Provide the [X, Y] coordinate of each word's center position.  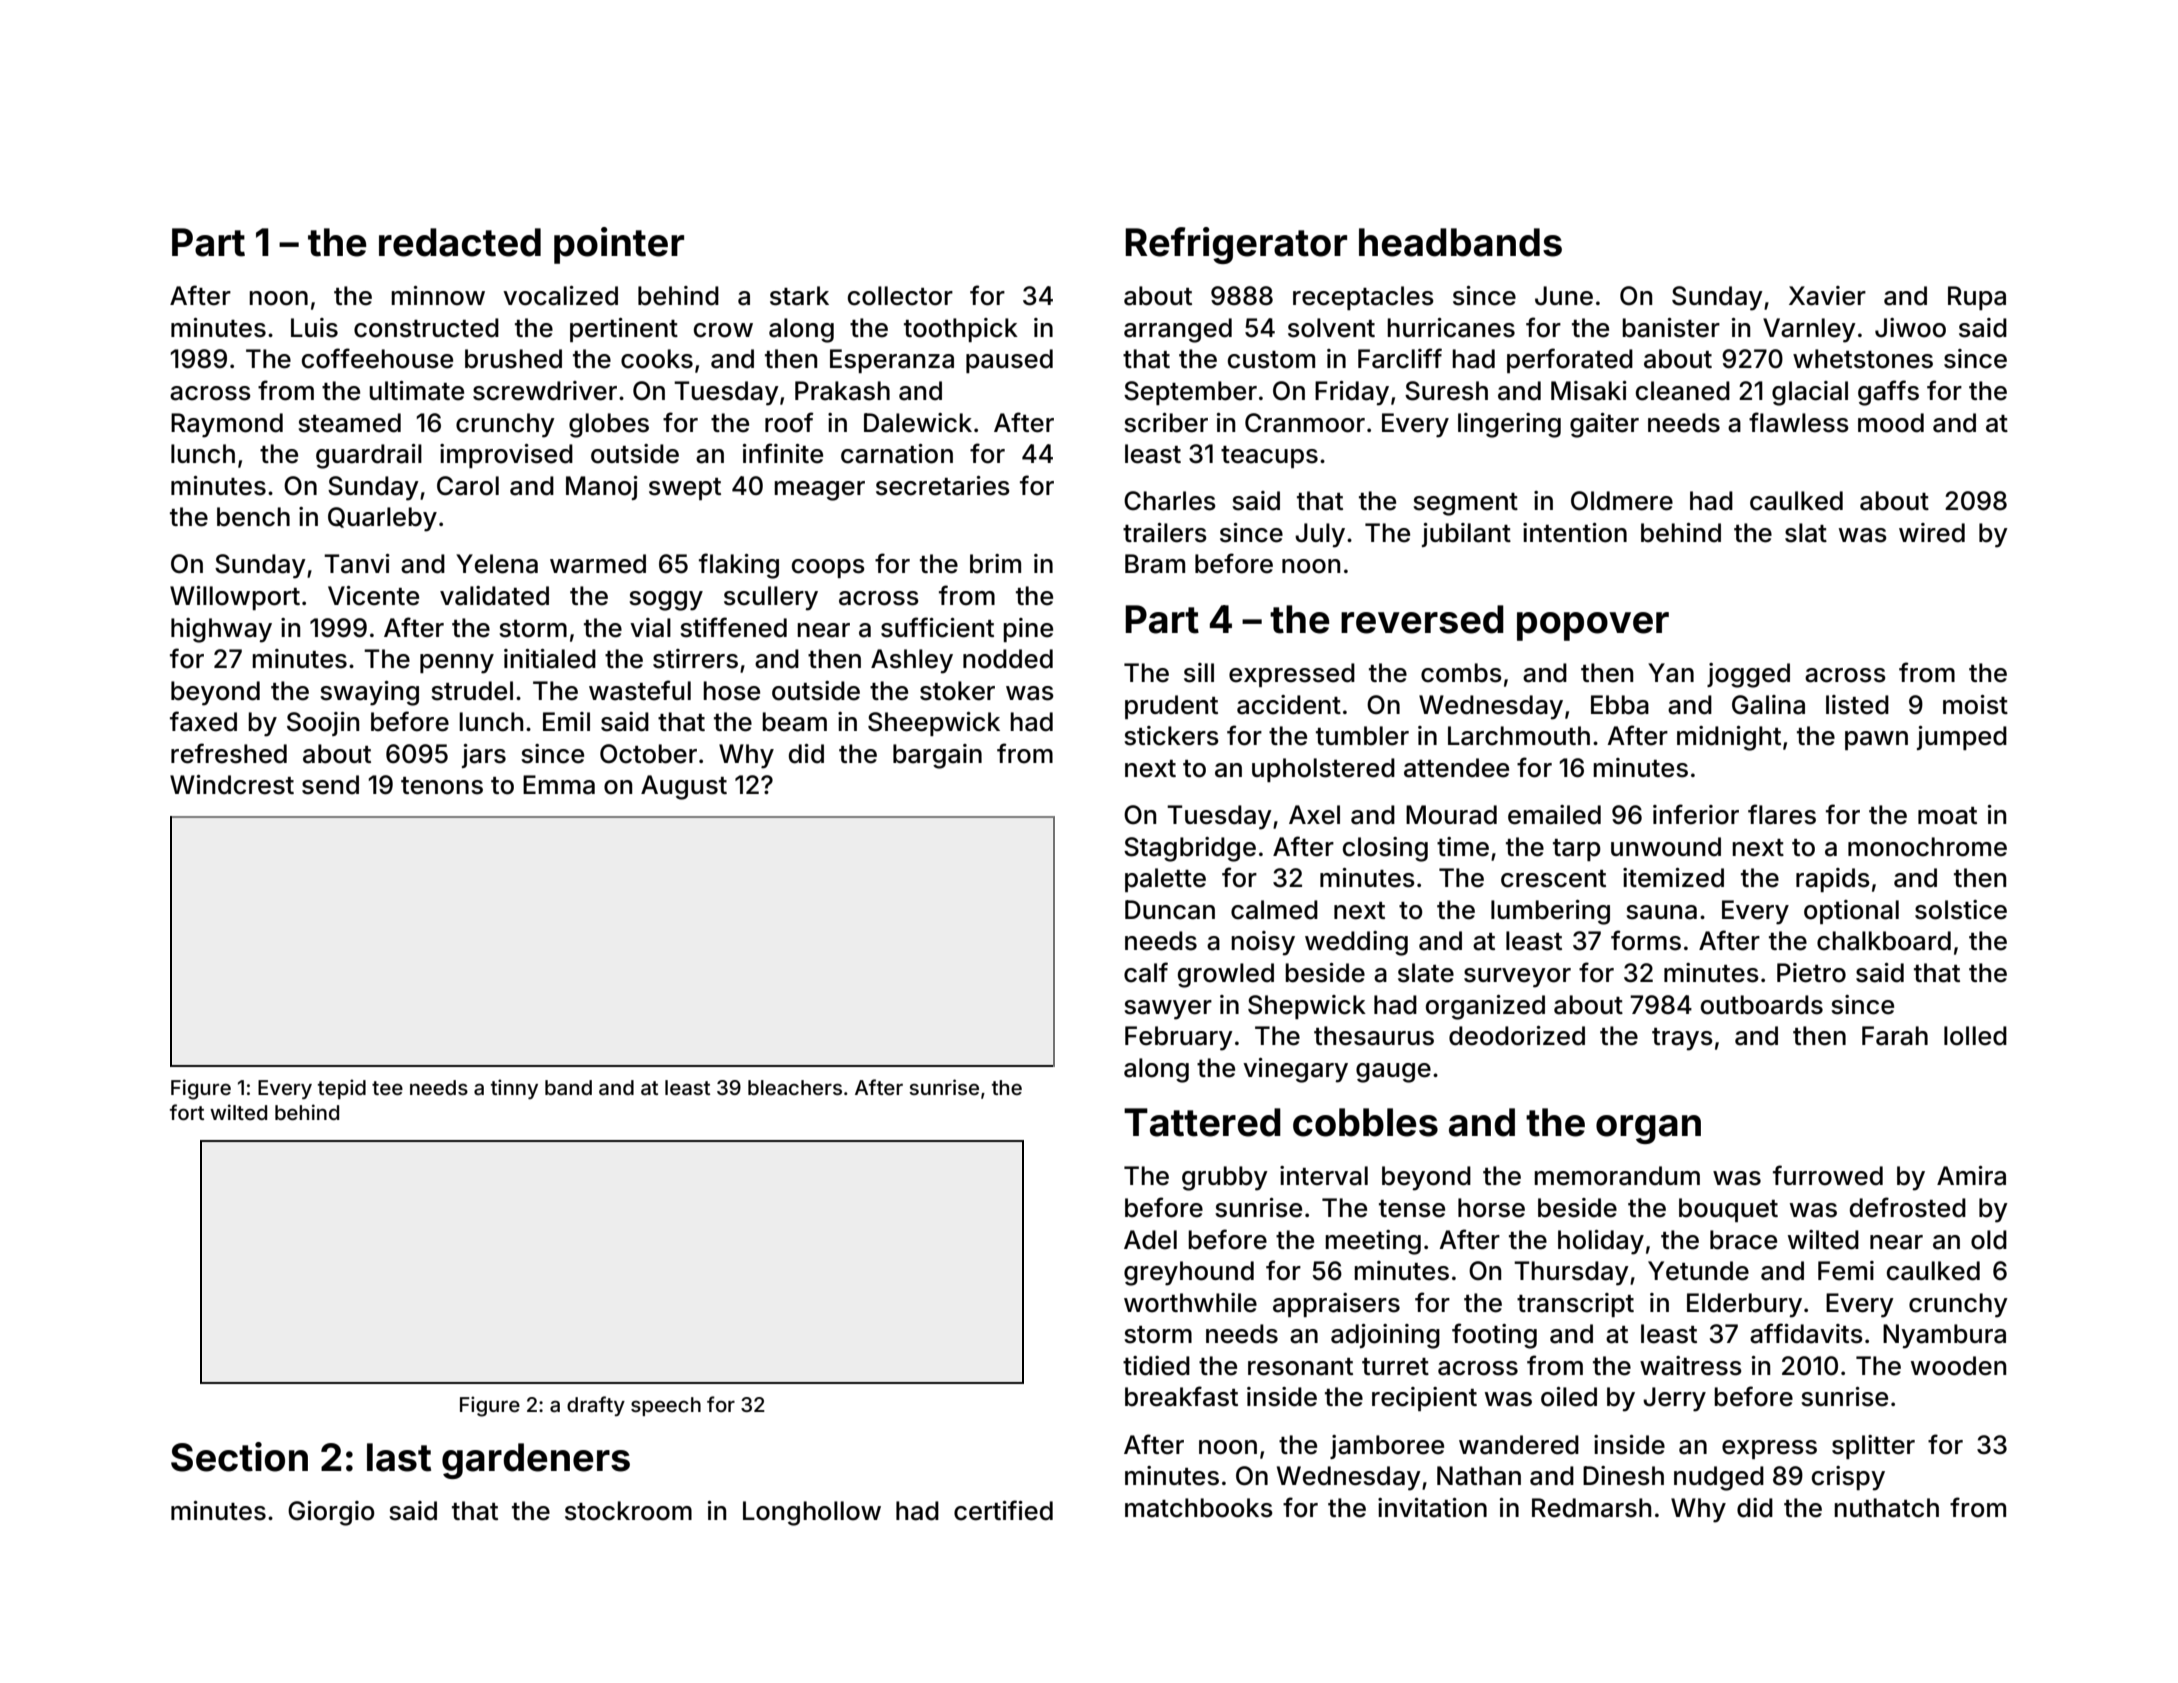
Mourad [1451, 815]
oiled [1569, 1397]
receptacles [1363, 298]
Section [239, 1457]
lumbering [1550, 912]
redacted [460, 242]
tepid [342, 1089]
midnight [1729, 738]
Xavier [1827, 296]
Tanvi [357, 564]
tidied [1156, 1366]
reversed [1422, 619]
